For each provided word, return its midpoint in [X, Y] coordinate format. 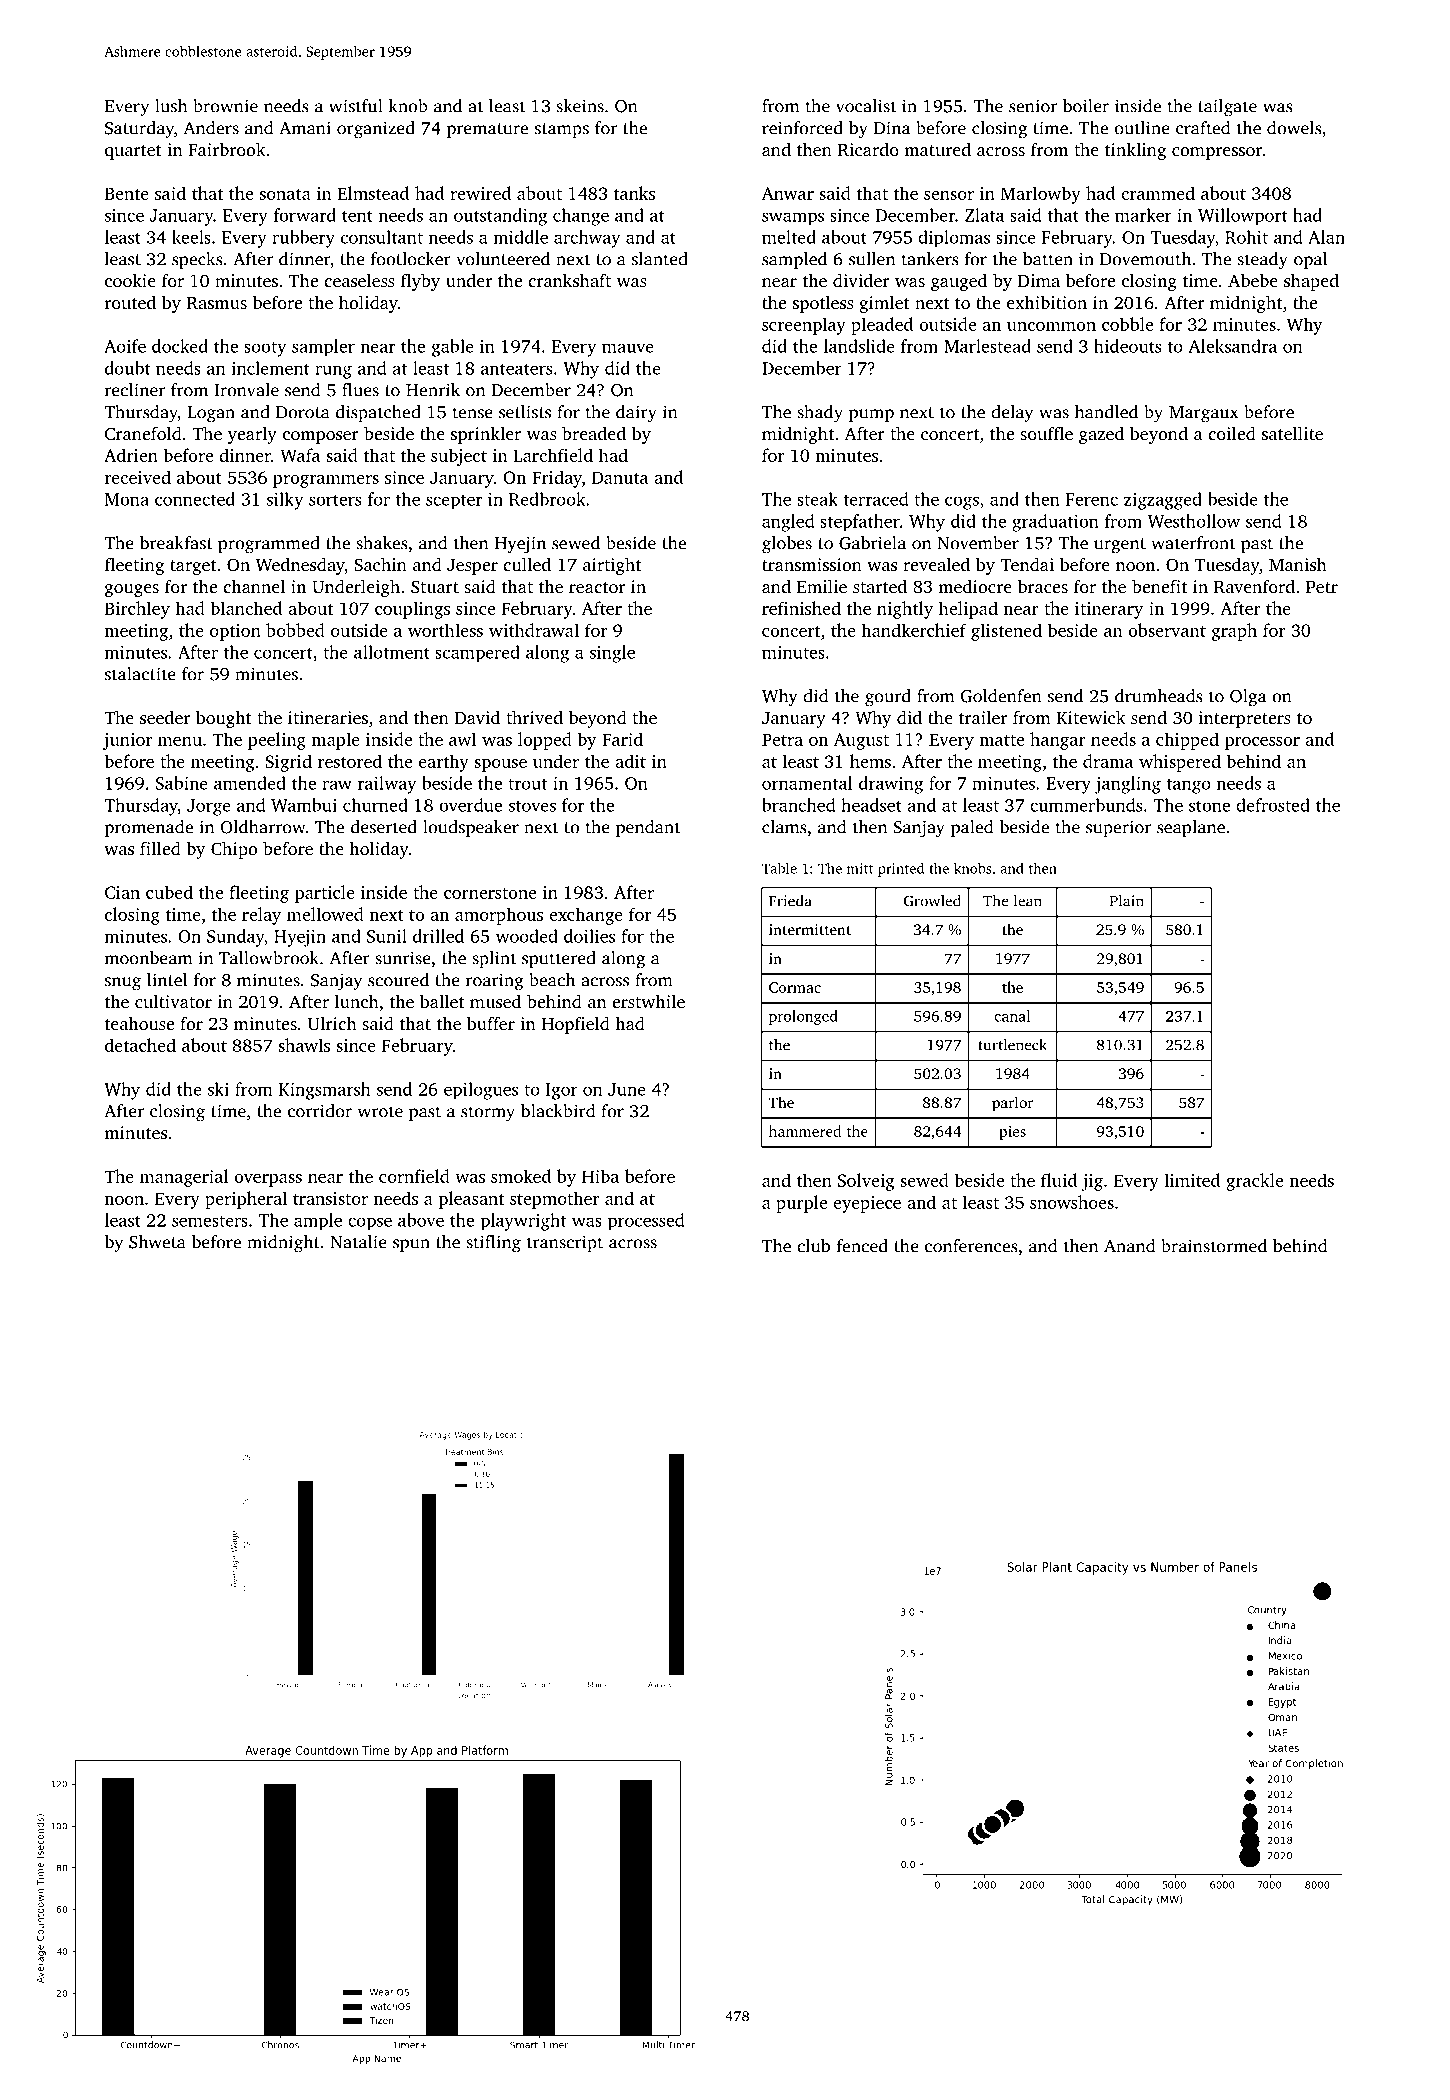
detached [140, 1045]
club [813, 1246]
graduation [1055, 523]
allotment [392, 652]
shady [820, 414]
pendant [648, 828]
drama [1108, 761]
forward [305, 215]
